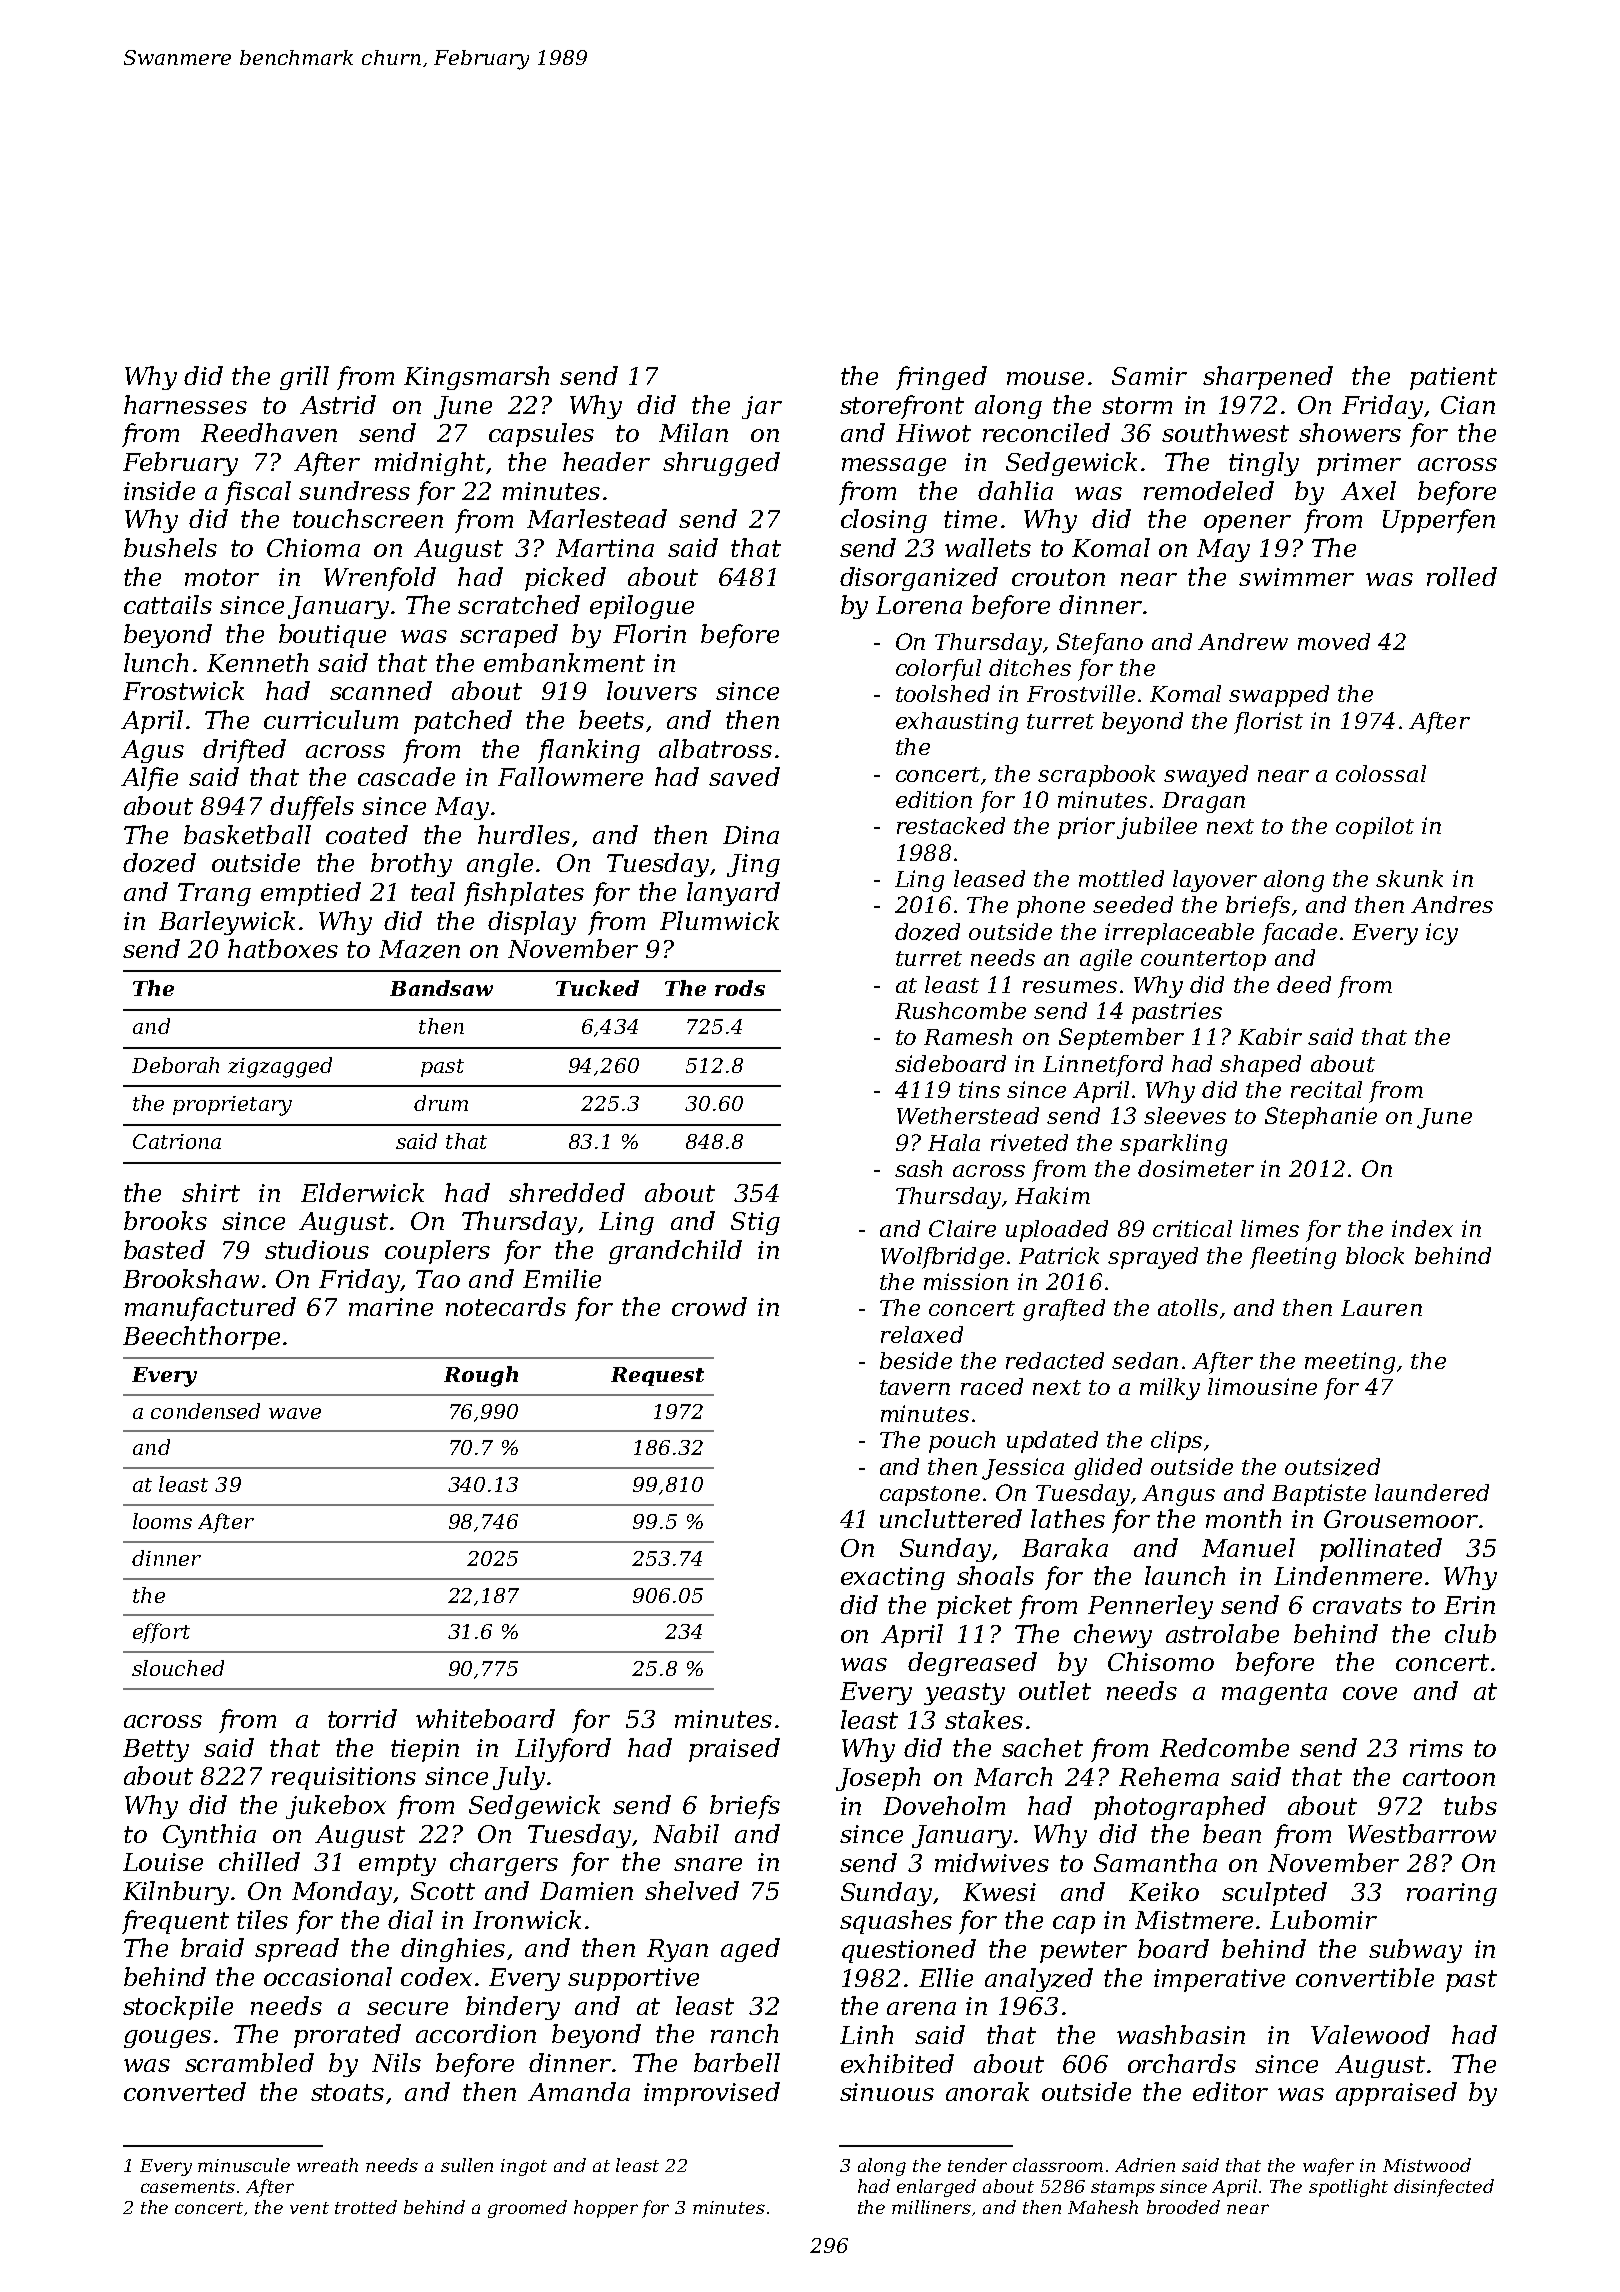 The width and height of the screenshot is (1620, 2292). Describe the element at coordinates (1432, 1492) in the screenshot. I see `laundered` at that location.
